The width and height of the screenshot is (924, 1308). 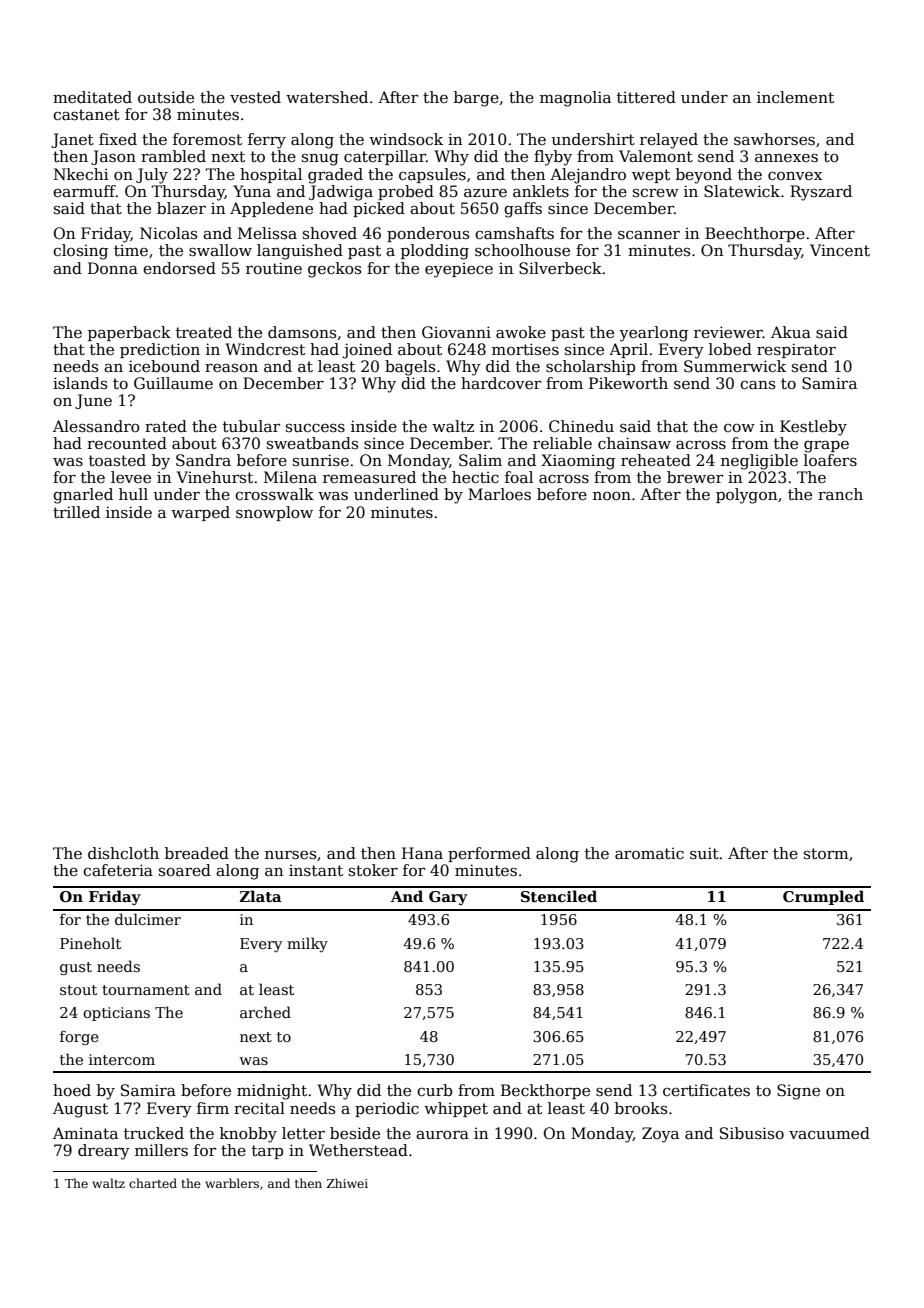 I want to click on barge, so click(x=476, y=99).
